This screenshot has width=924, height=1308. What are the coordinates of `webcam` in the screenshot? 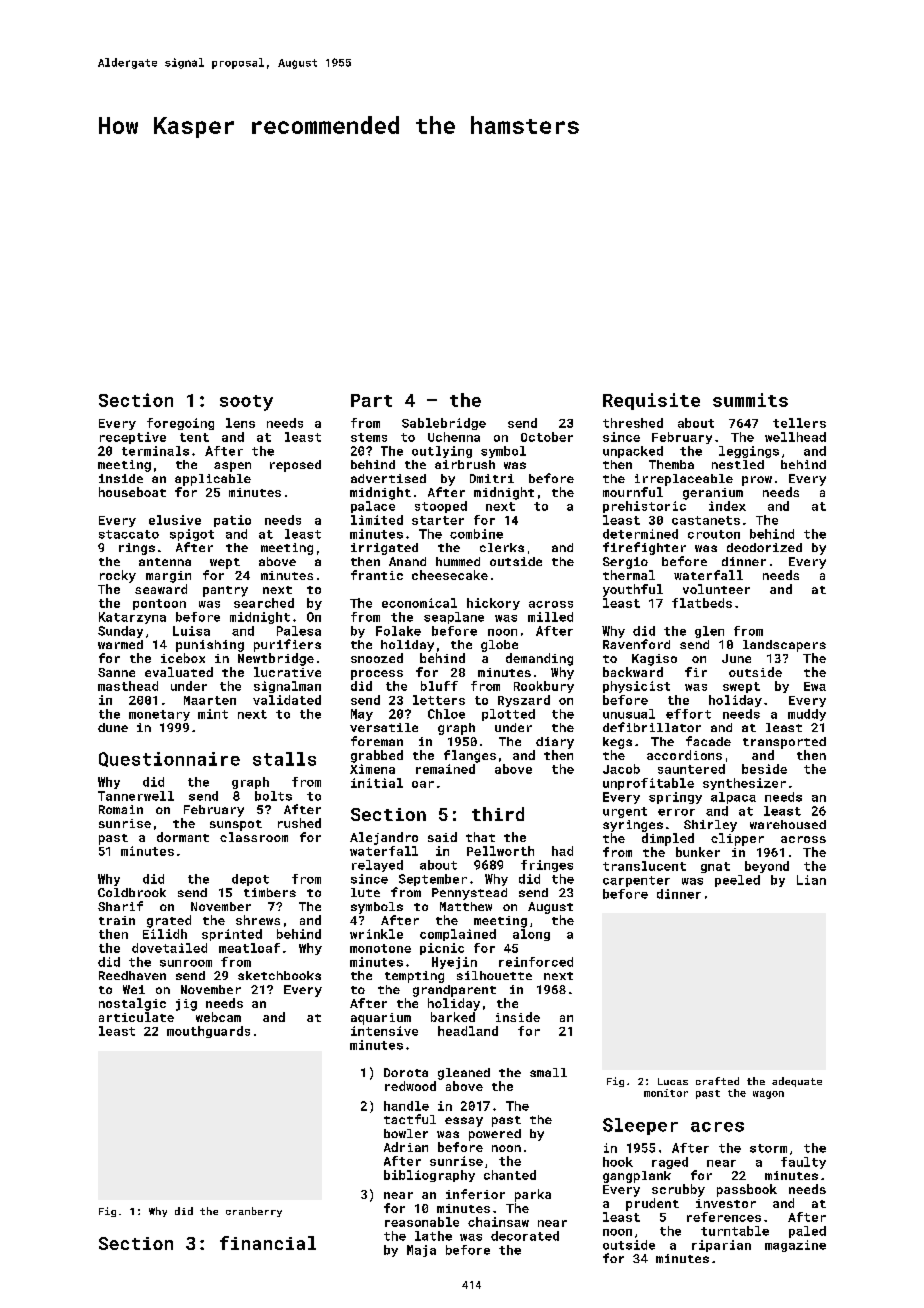 It's located at (218, 1017).
